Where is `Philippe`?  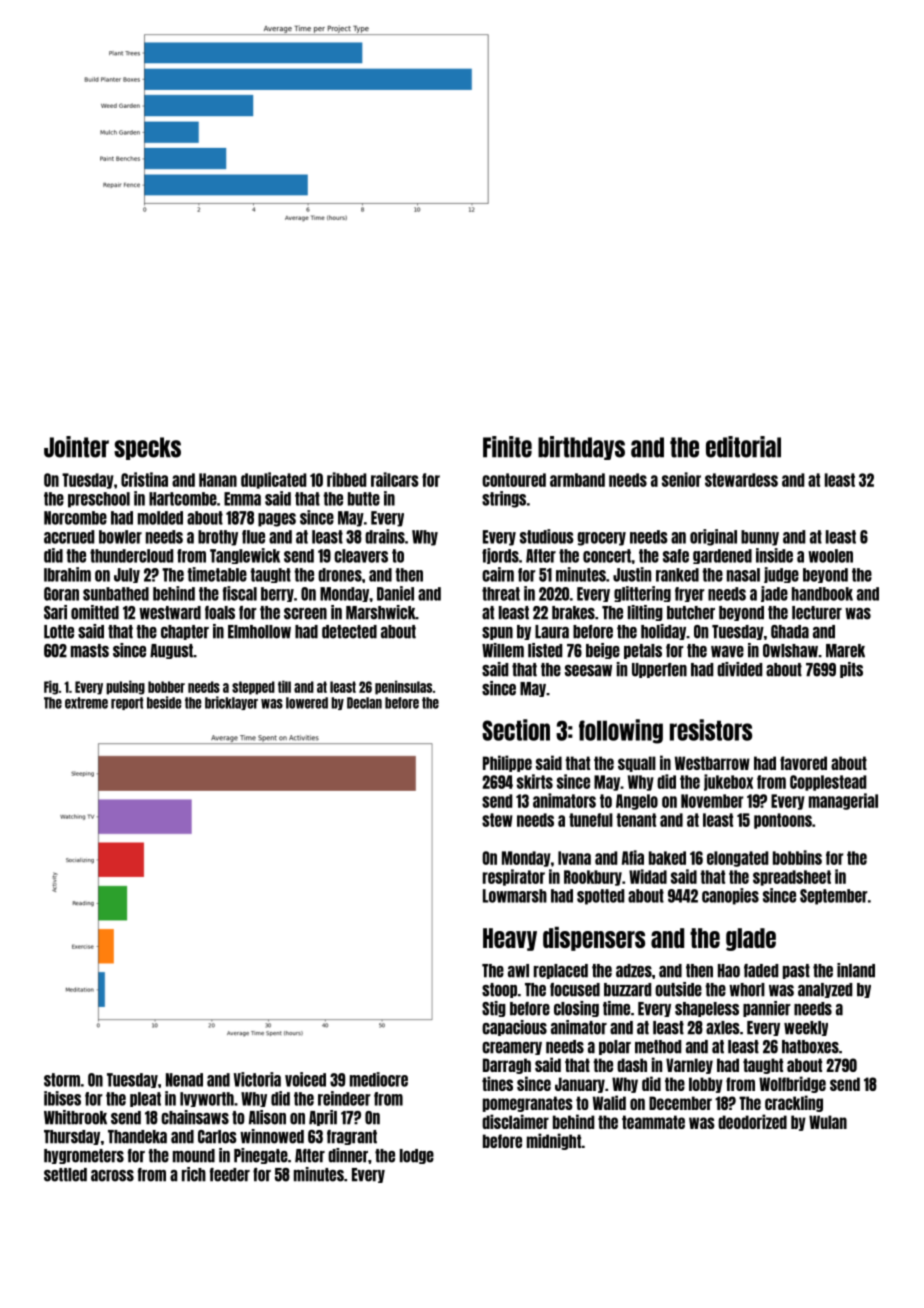 Philippe is located at coordinates (507, 763).
